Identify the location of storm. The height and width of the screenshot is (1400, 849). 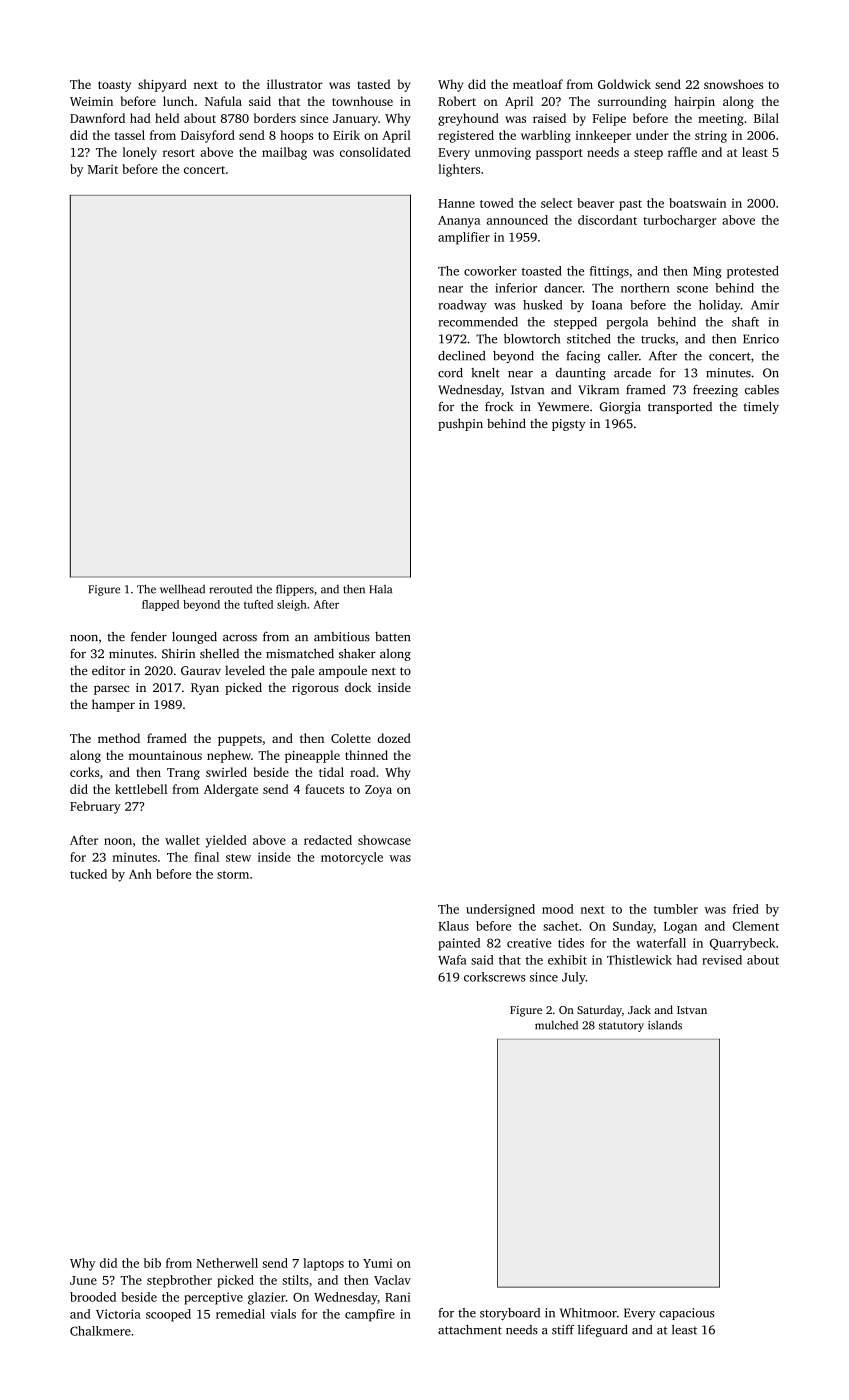
(233, 875).
